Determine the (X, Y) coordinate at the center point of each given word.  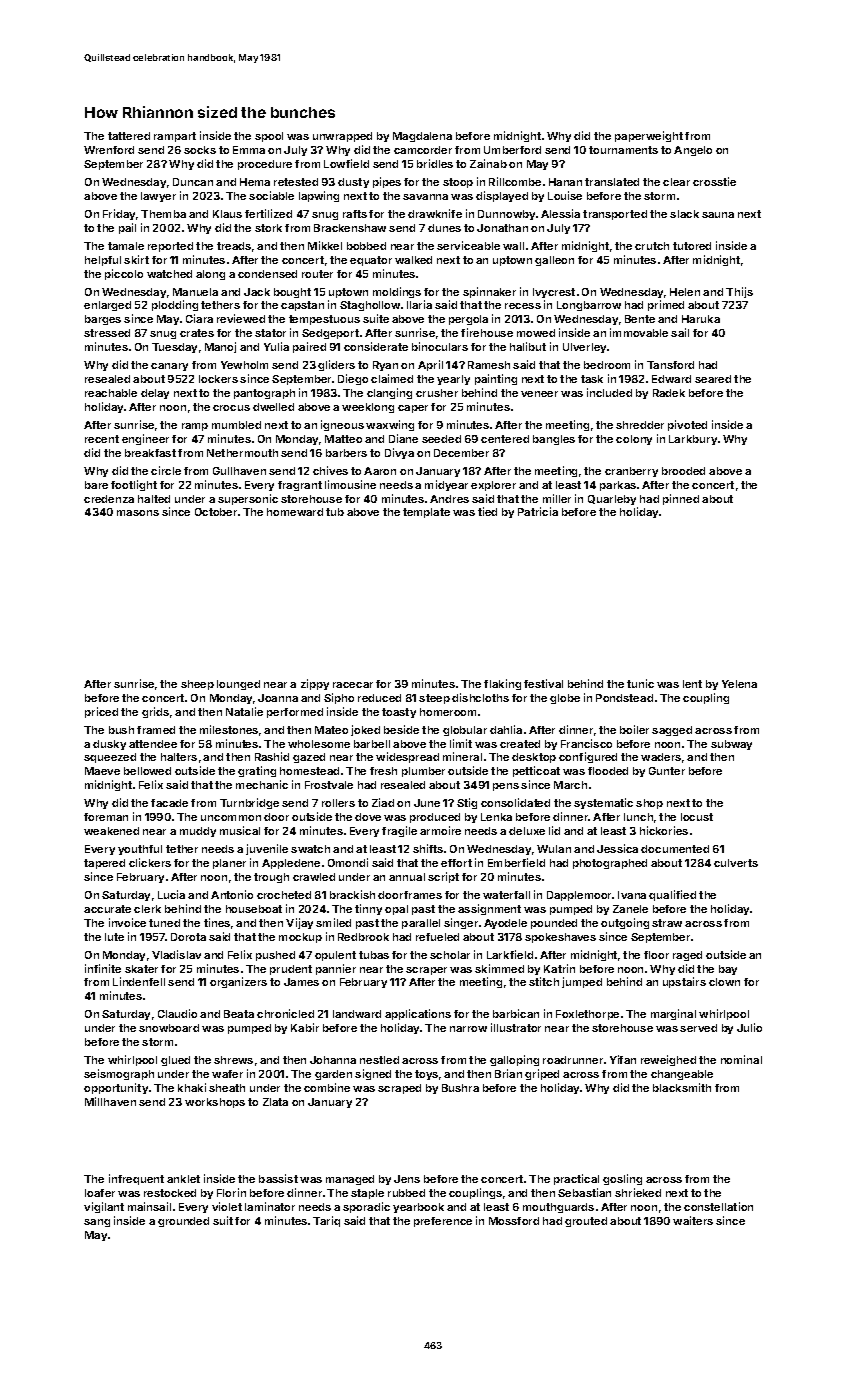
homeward (295, 512)
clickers (150, 862)
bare (96, 485)
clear (676, 182)
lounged (238, 685)
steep (434, 699)
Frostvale (329, 785)
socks (200, 150)
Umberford (512, 150)
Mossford (514, 1221)
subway (731, 745)
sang (97, 1223)
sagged (672, 731)
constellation (718, 1206)
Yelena (739, 684)
